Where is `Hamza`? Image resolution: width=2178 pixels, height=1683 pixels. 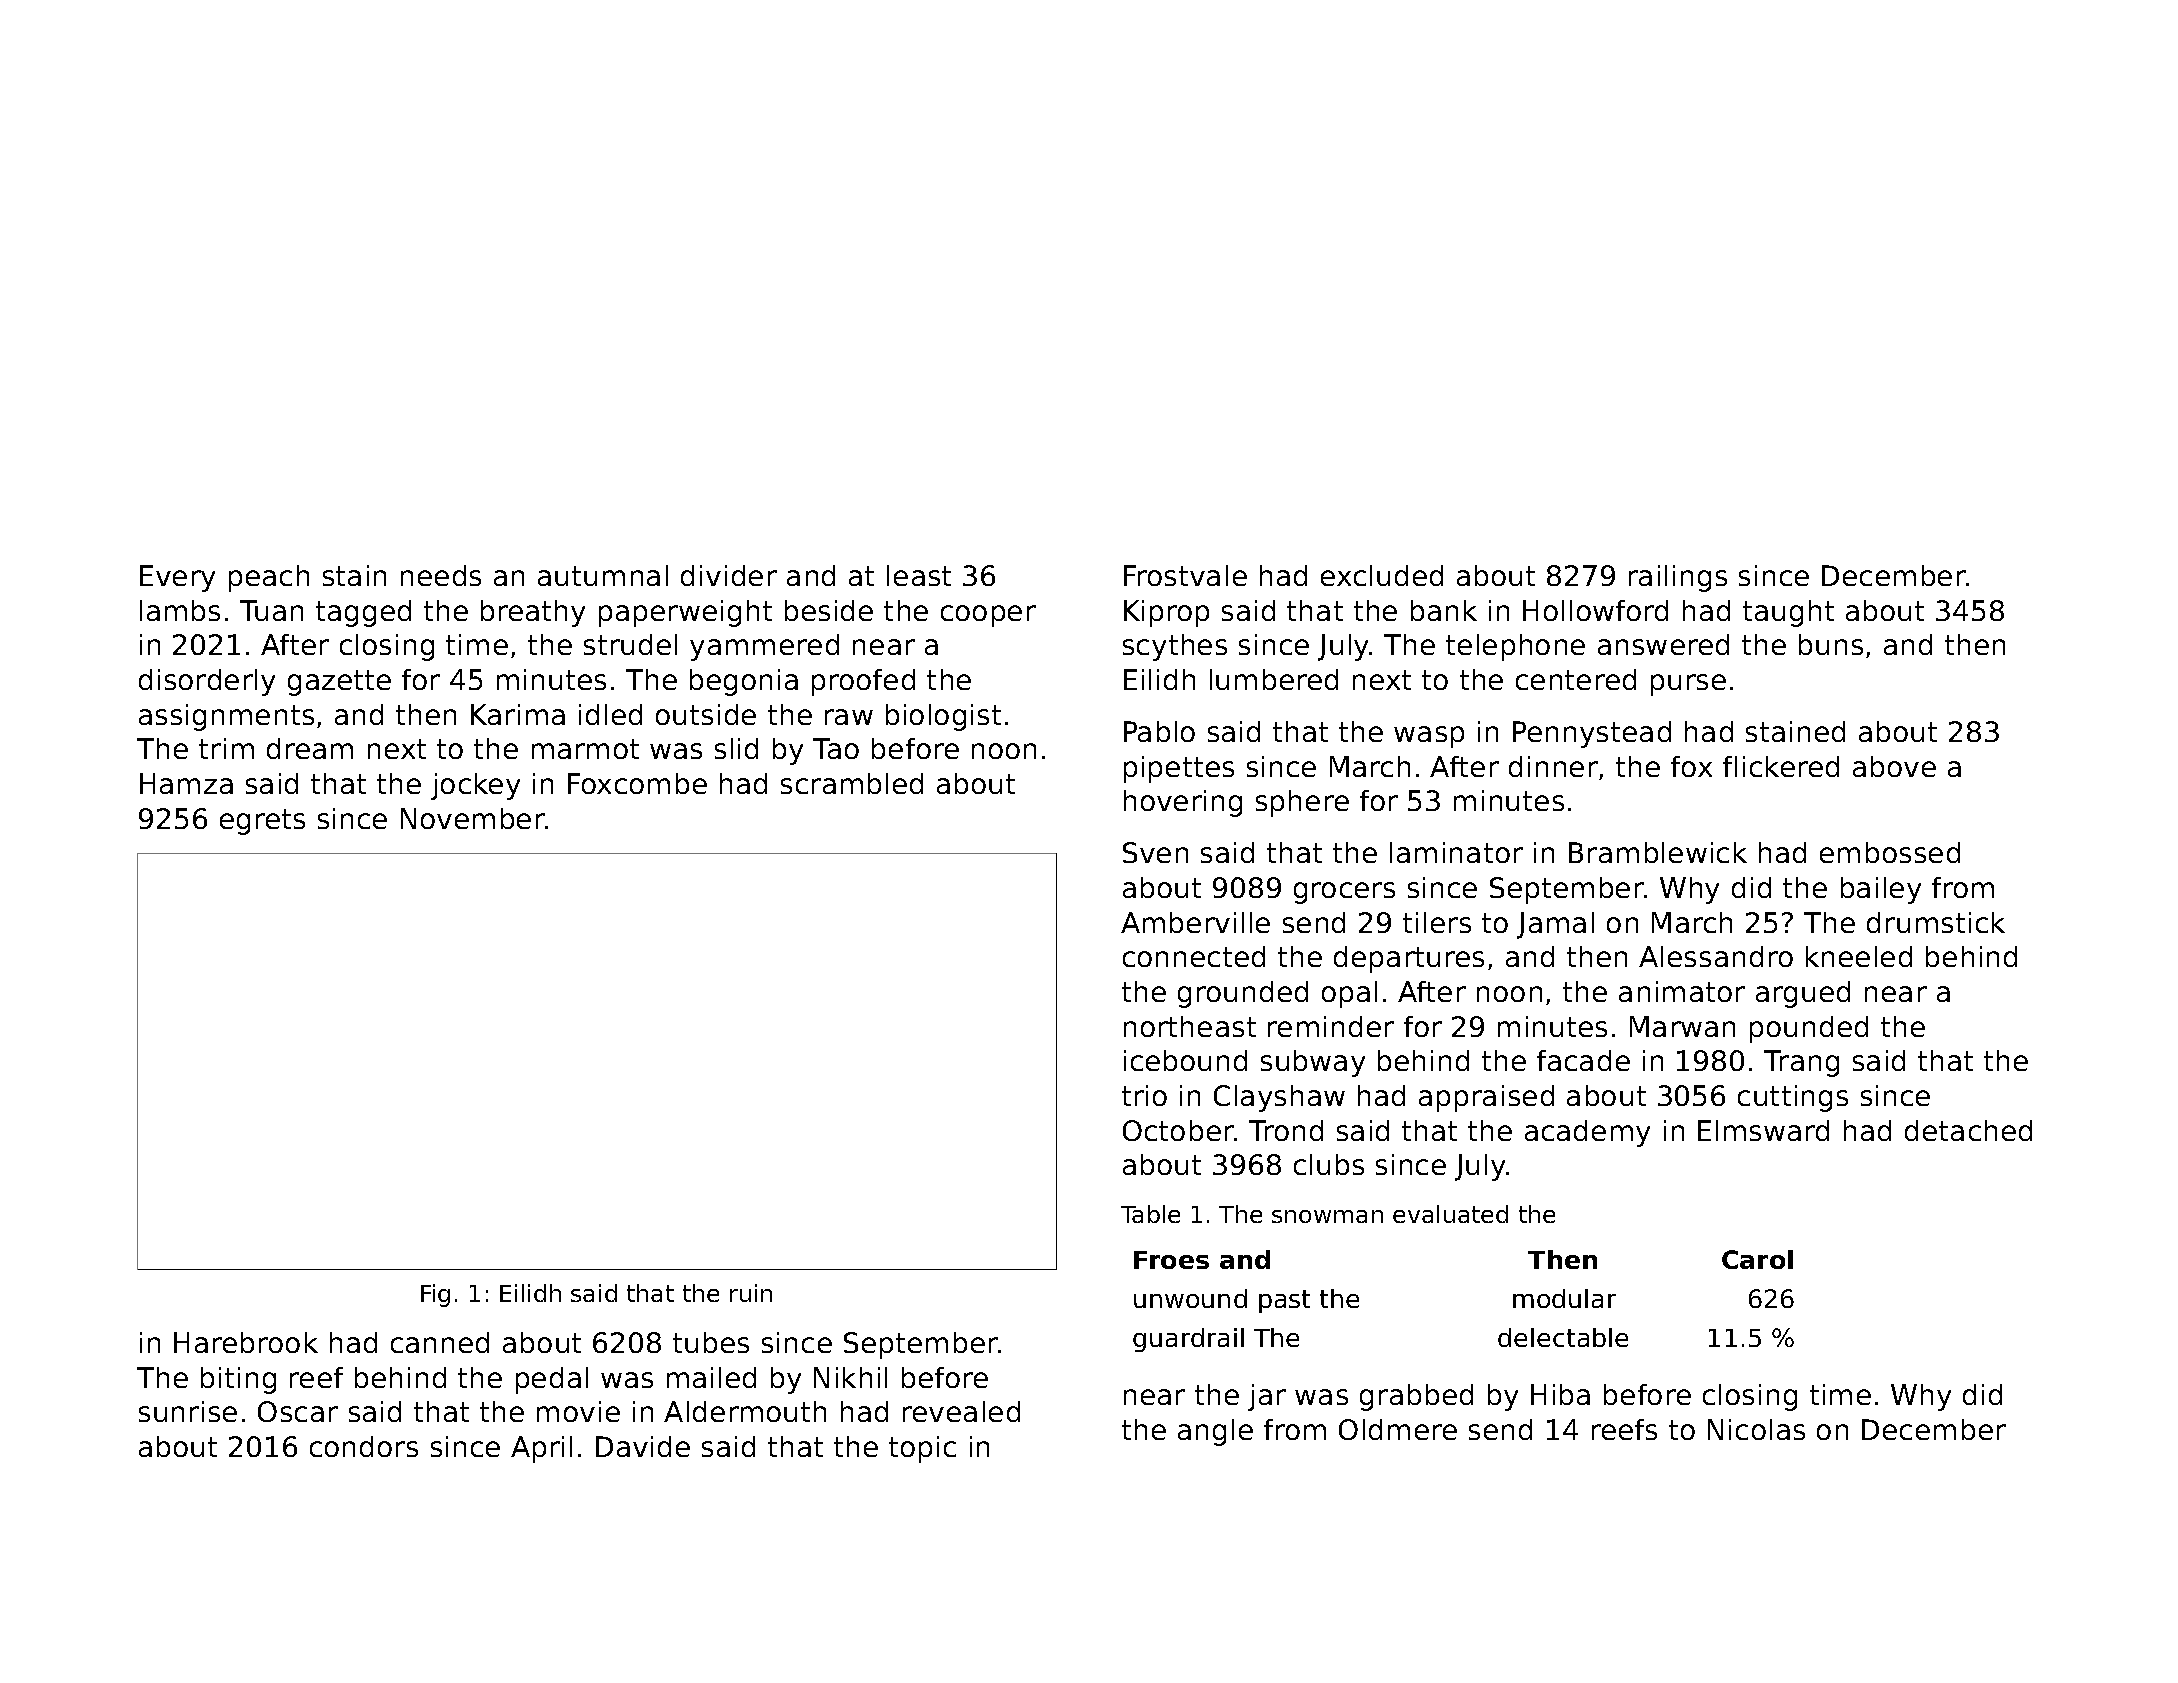 Hamza is located at coordinates (186, 783).
